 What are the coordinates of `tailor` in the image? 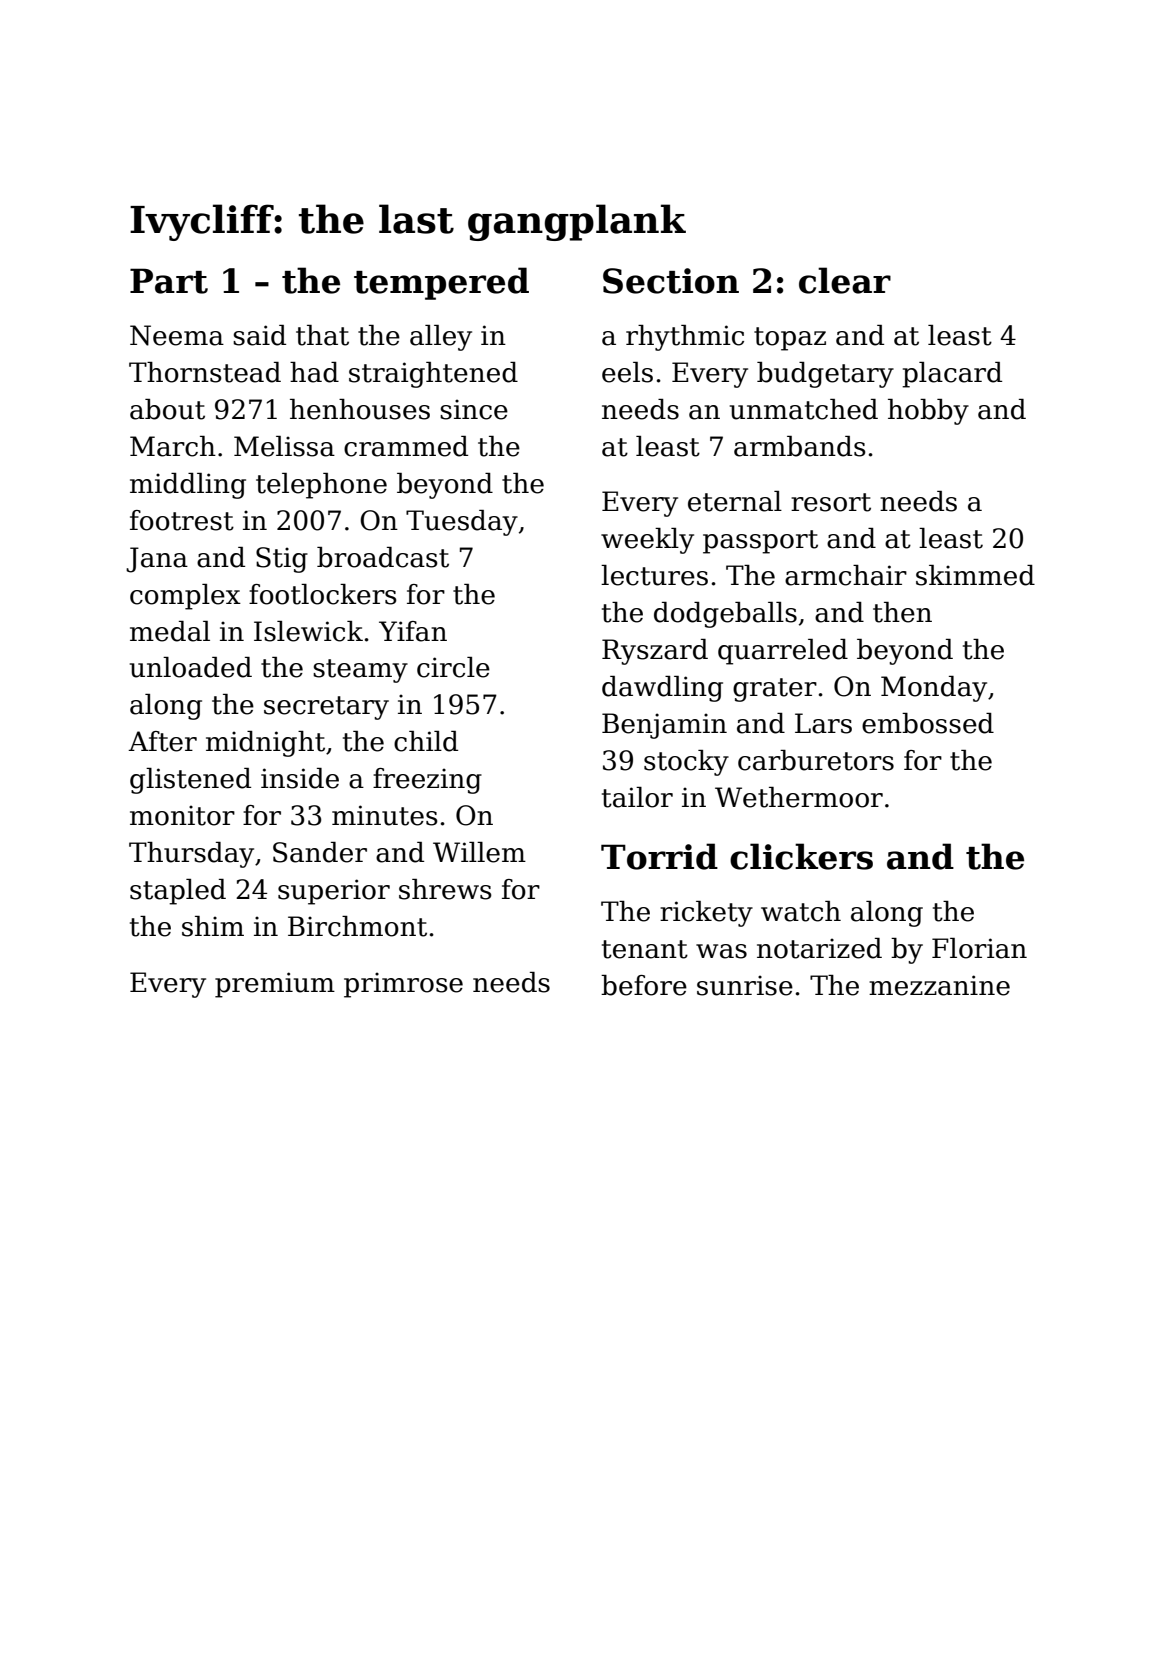 It's located at (637, 797).
